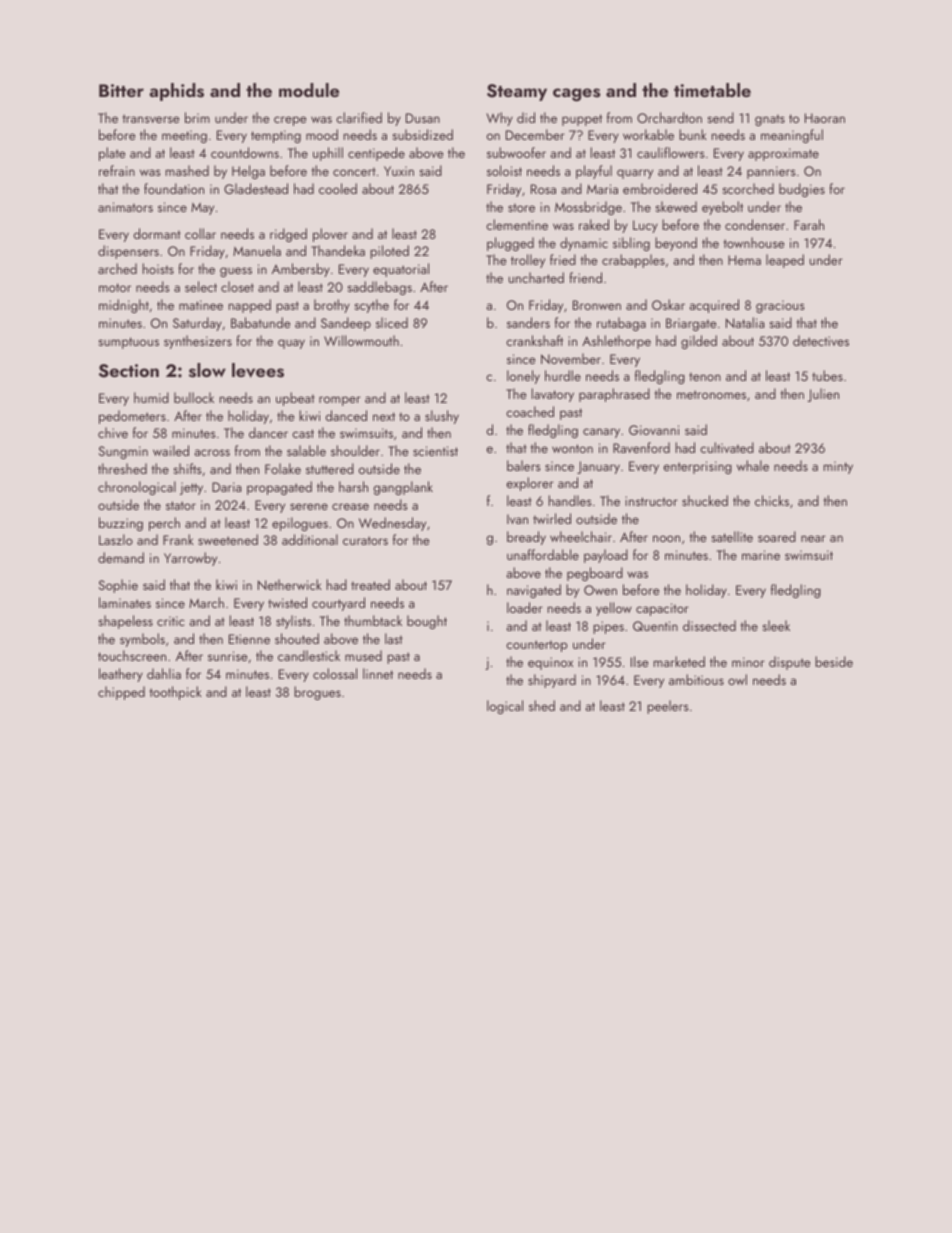 Image resolution: width=952 pixels, height=1233 pixels. Describe the element at coordinates (823, 395) in the document. I see `Julien` at that location.
